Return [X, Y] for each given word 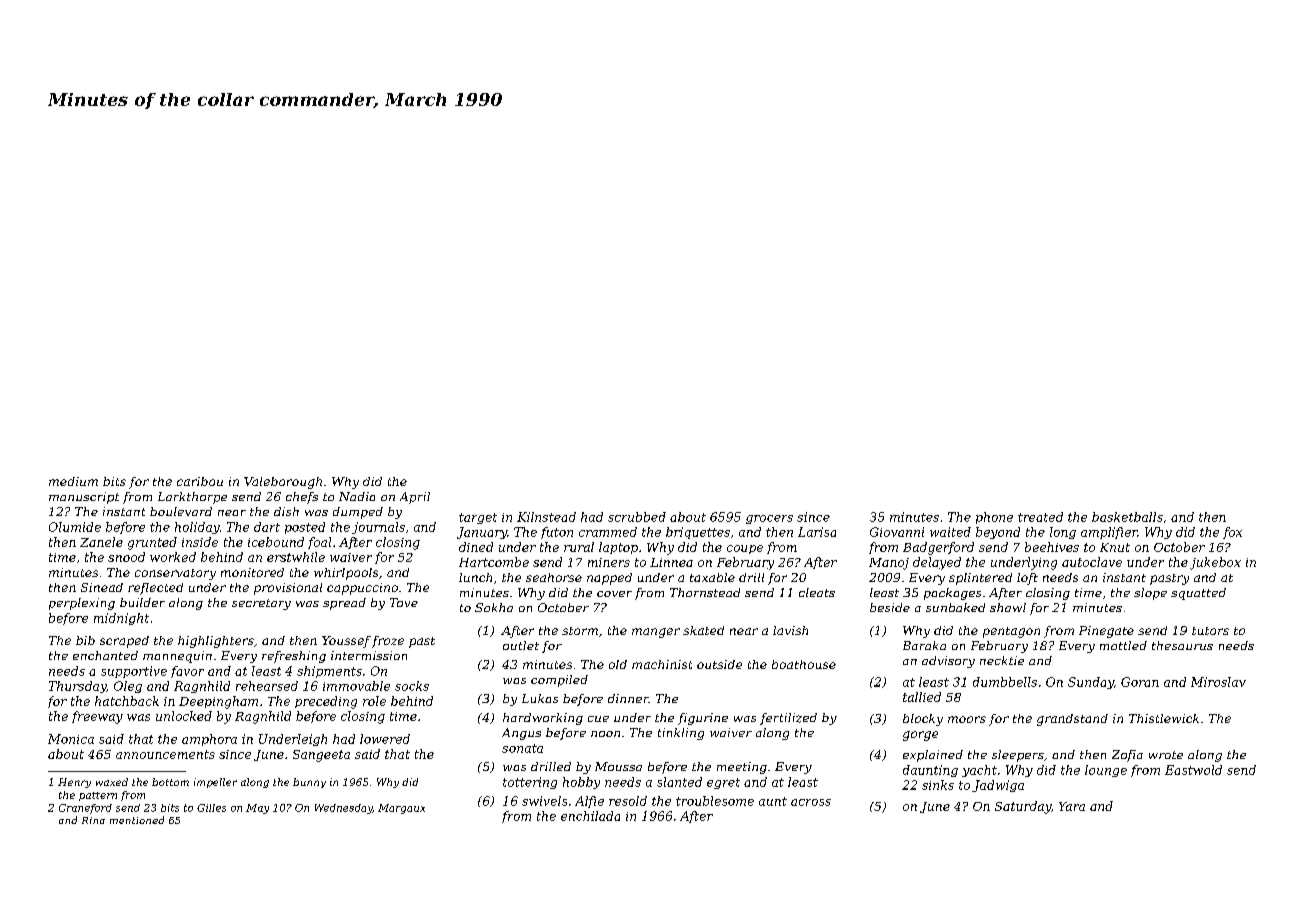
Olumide [75, 527]
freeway [97, 717]
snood [126, 557]
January [482, 533]
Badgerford [938, 548]
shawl [1008, 607]
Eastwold [1193, 770]
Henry [74, 783]
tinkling [681, 734]
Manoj [889, 564]
